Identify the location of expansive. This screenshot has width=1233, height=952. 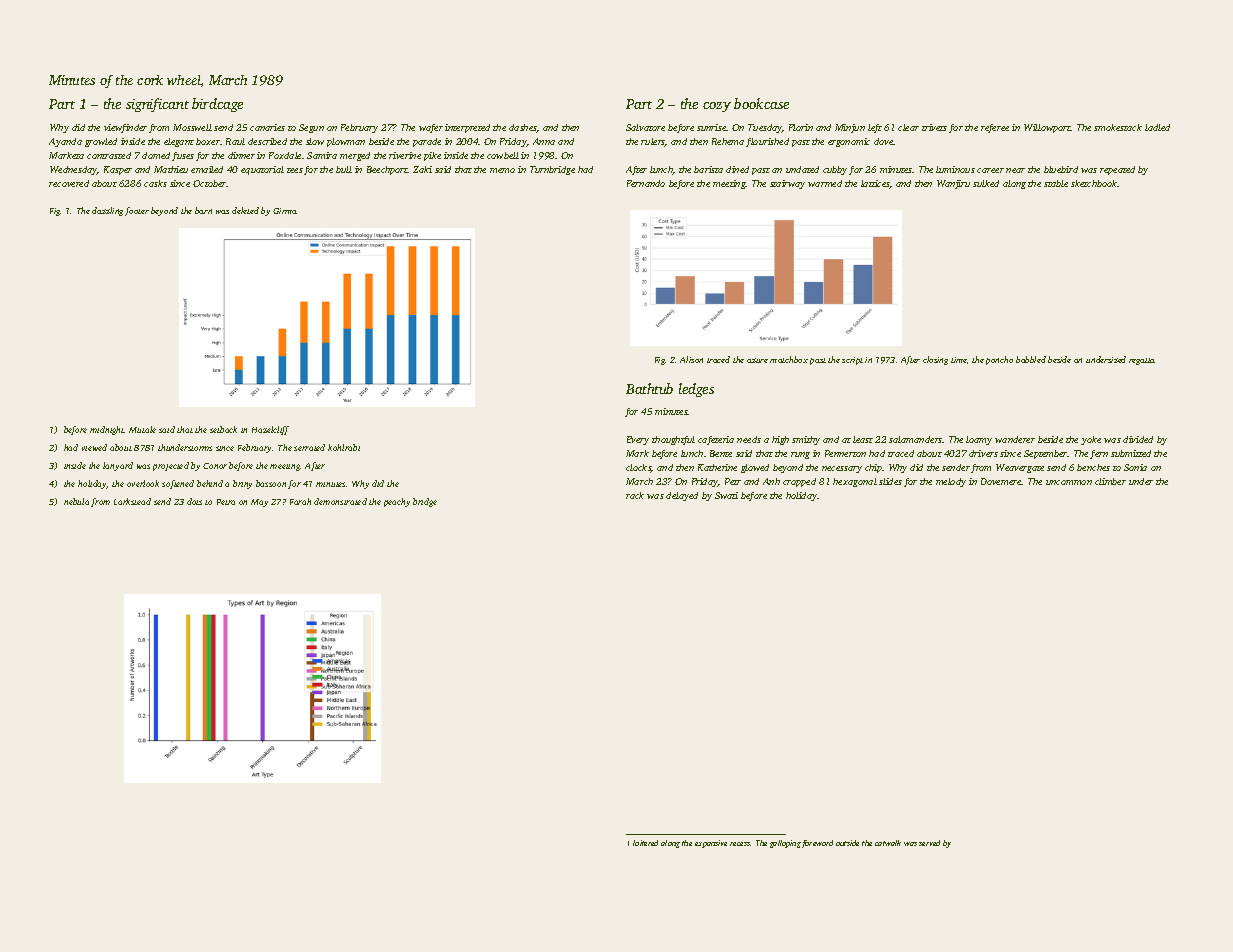
(711, 844).
